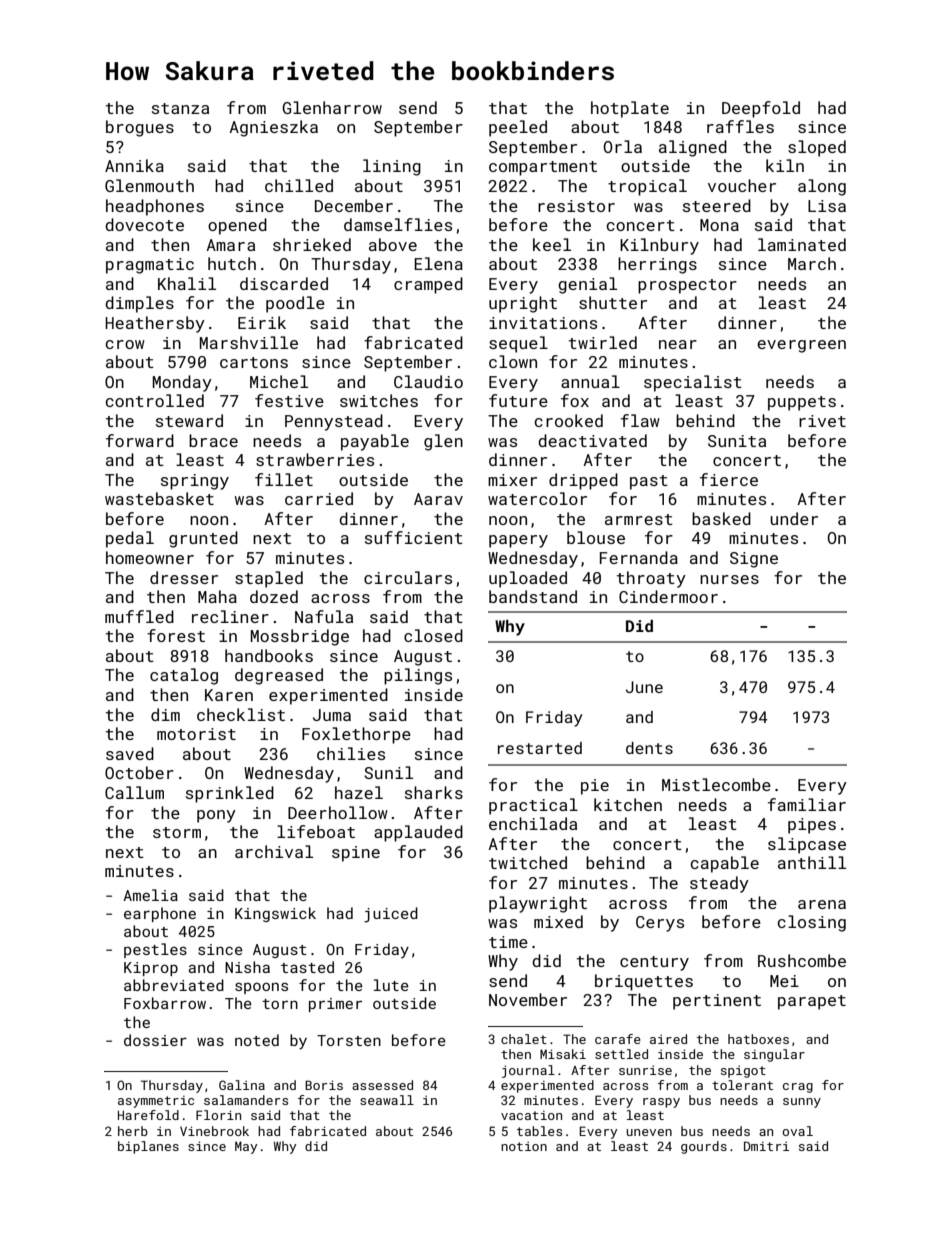 This image has height=1233, width=952. What do you see at coordinates (693, 383) in the image?
I see `specialist` at bounding box center [693, 383].
